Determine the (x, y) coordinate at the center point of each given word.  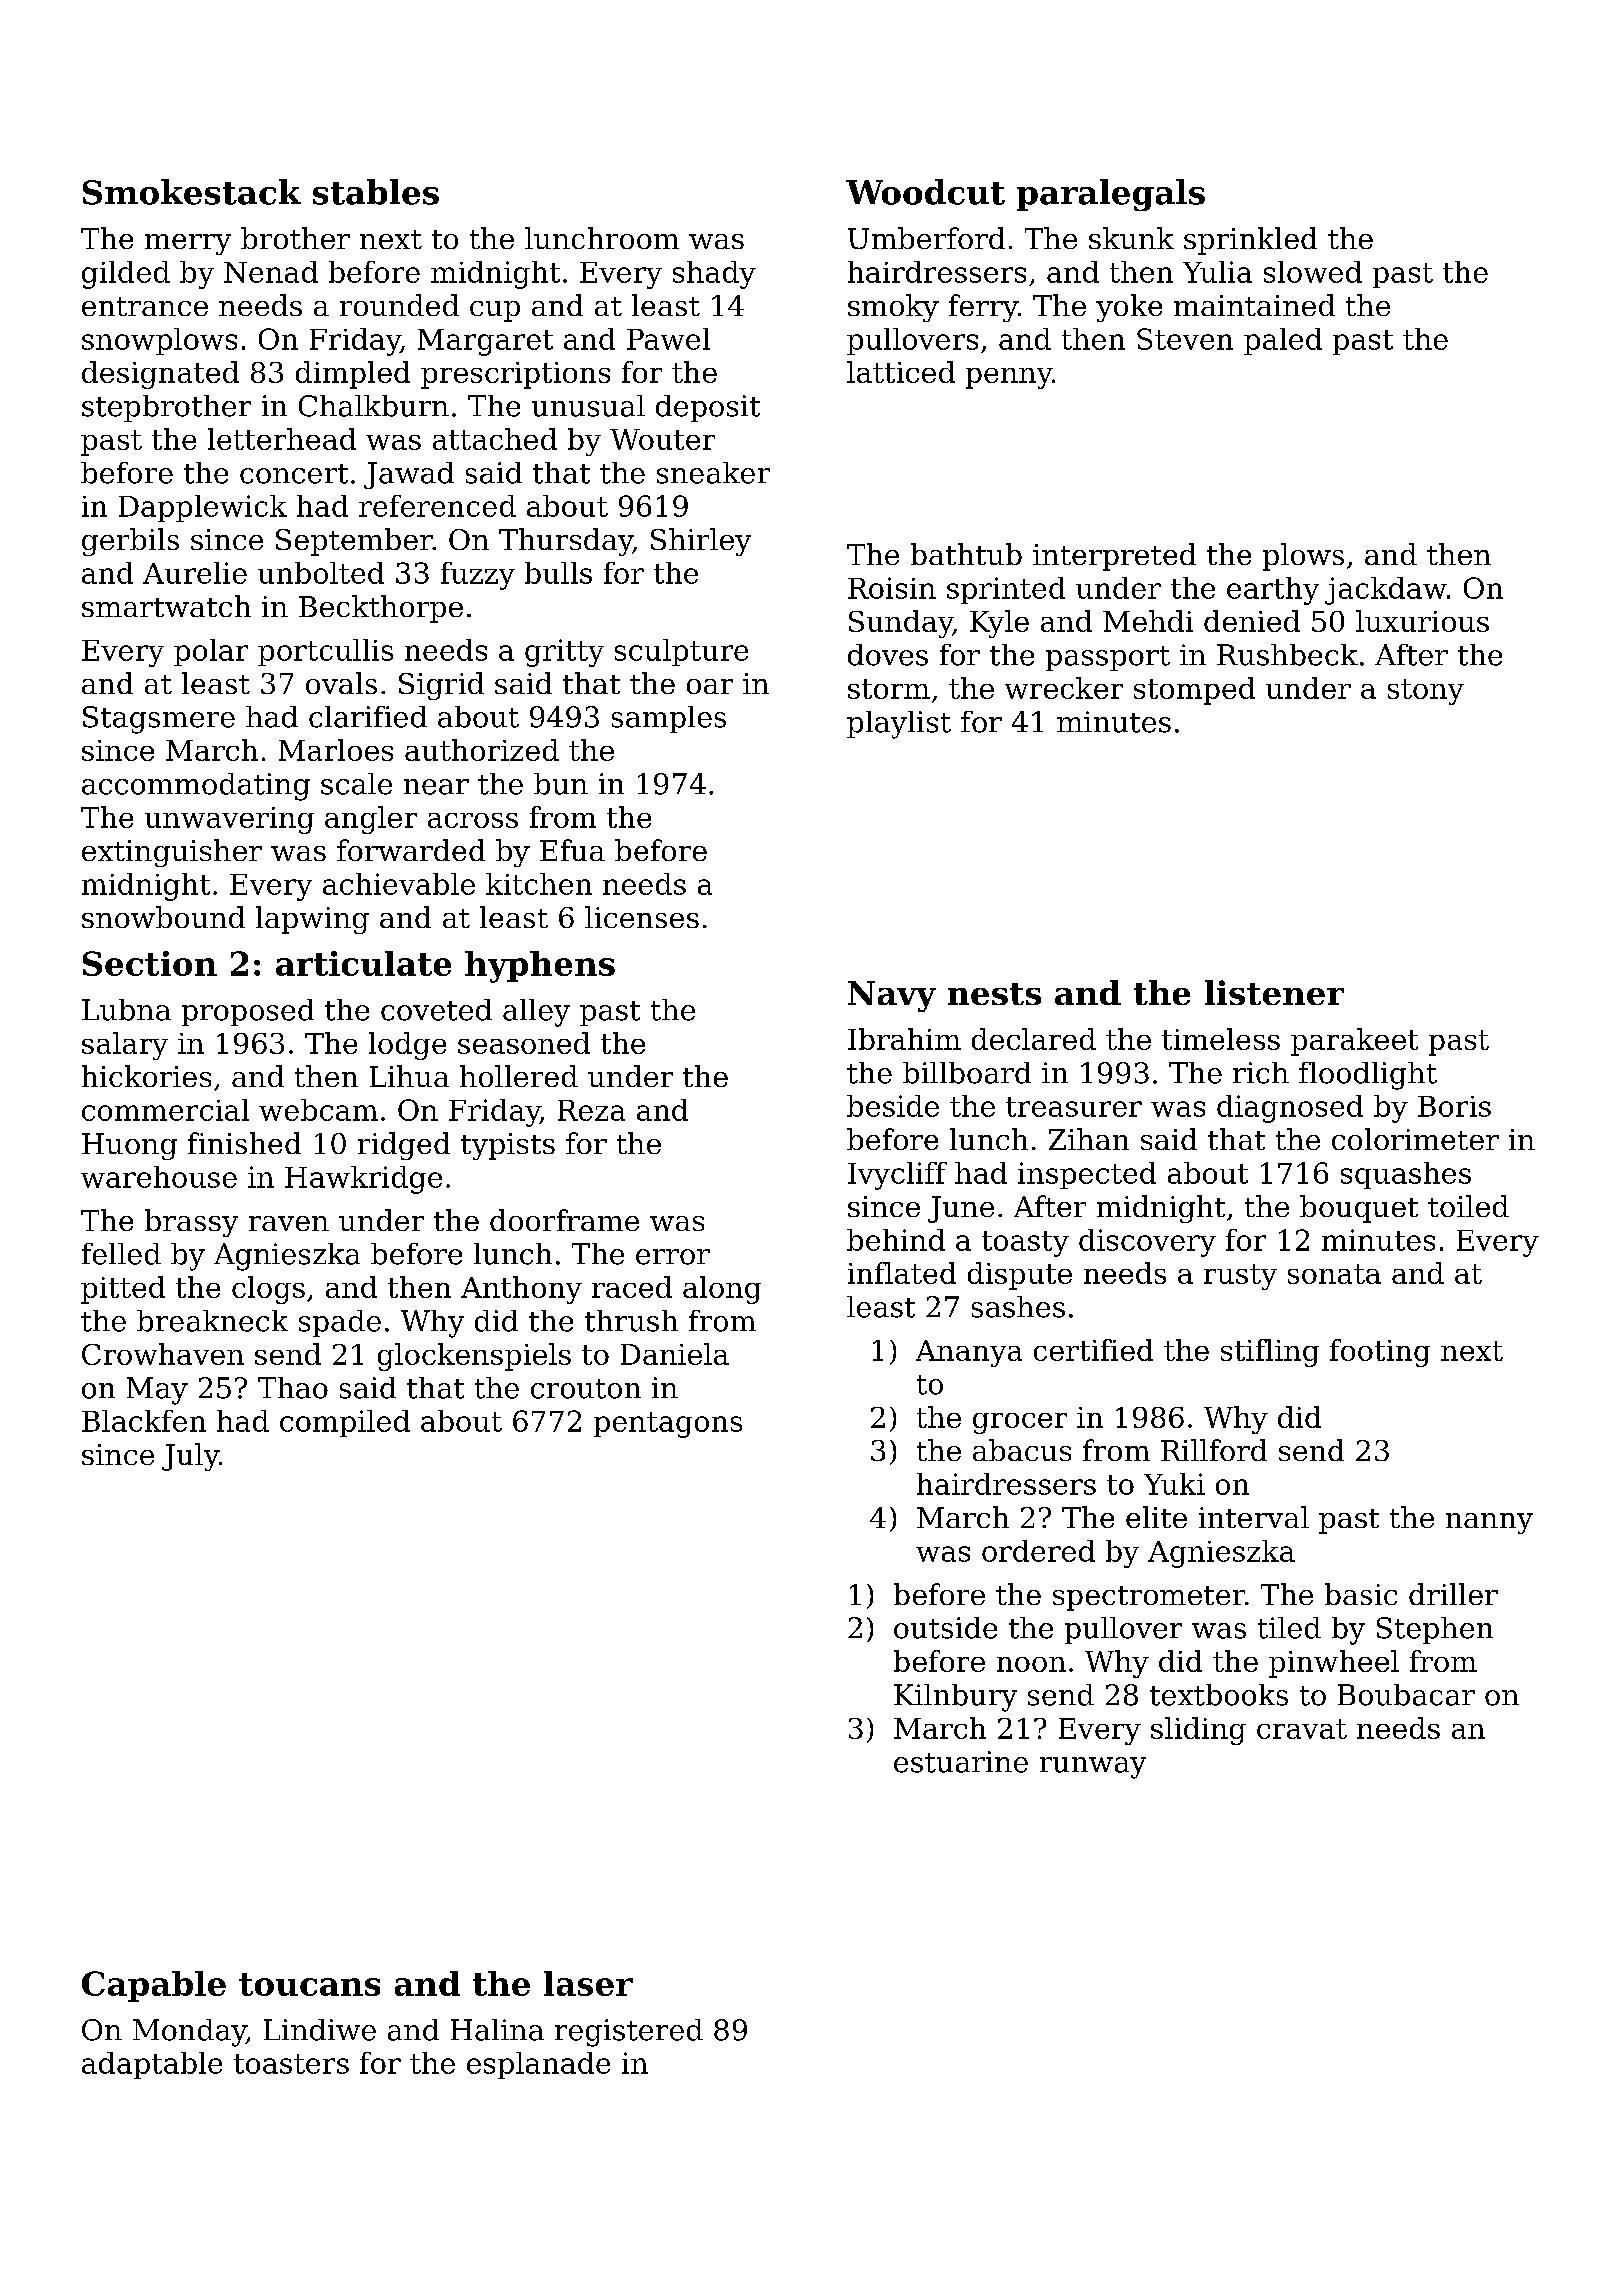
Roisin (892, 588)
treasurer (1074, 1107)
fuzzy (478, 576)
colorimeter (1415, 1139)
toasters (291, 2064)
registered (629, 2033)
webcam (318, 1110)
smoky (893, 308)
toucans (309, 1984)
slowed (1313, 272)
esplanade (538, 2065)
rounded (399, 305)
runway (1093, 1768)
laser (588, 1983)
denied (1252, 621)
